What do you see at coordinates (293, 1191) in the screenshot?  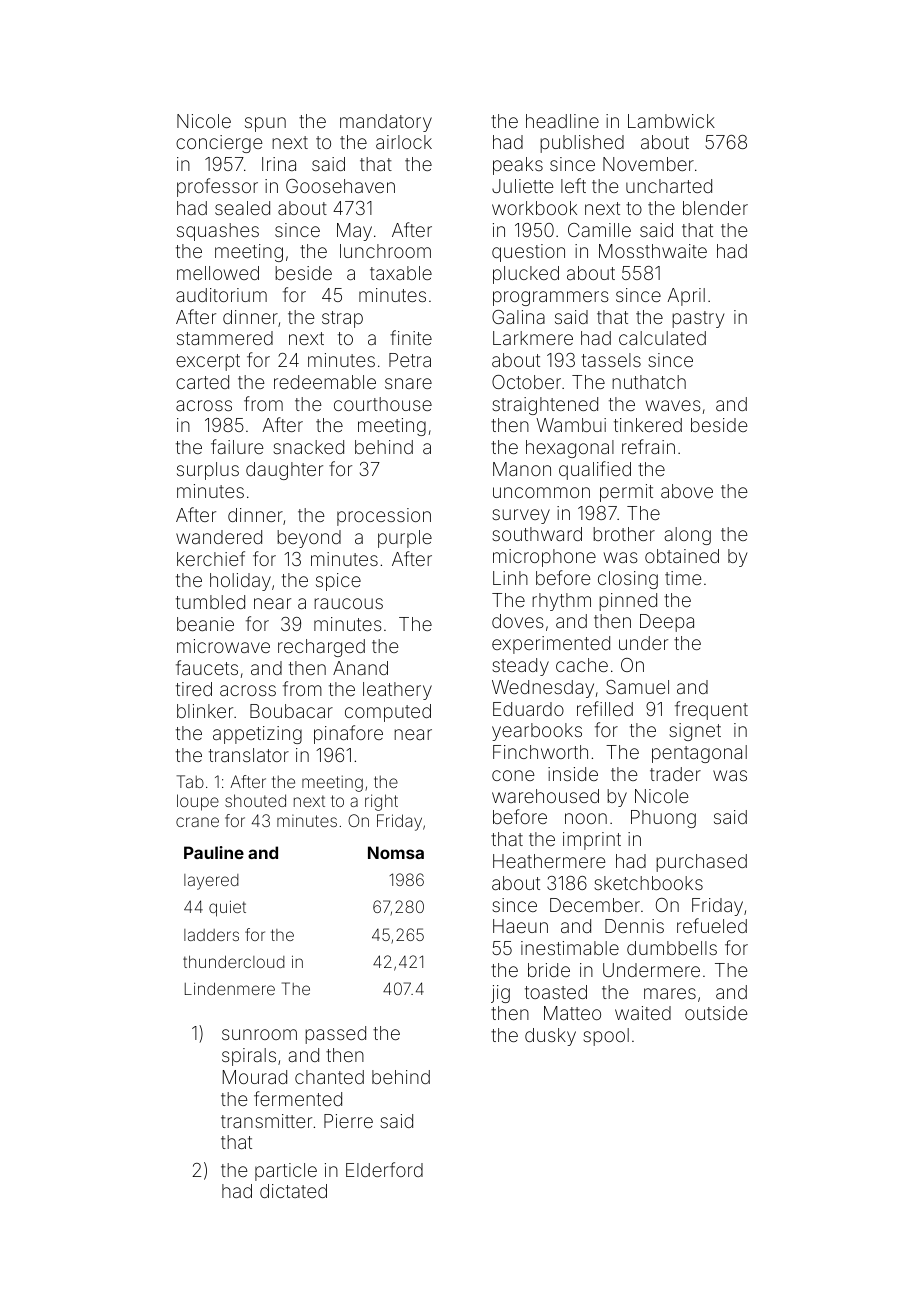 I see `dictated` at bounding box center [293, 1191].
